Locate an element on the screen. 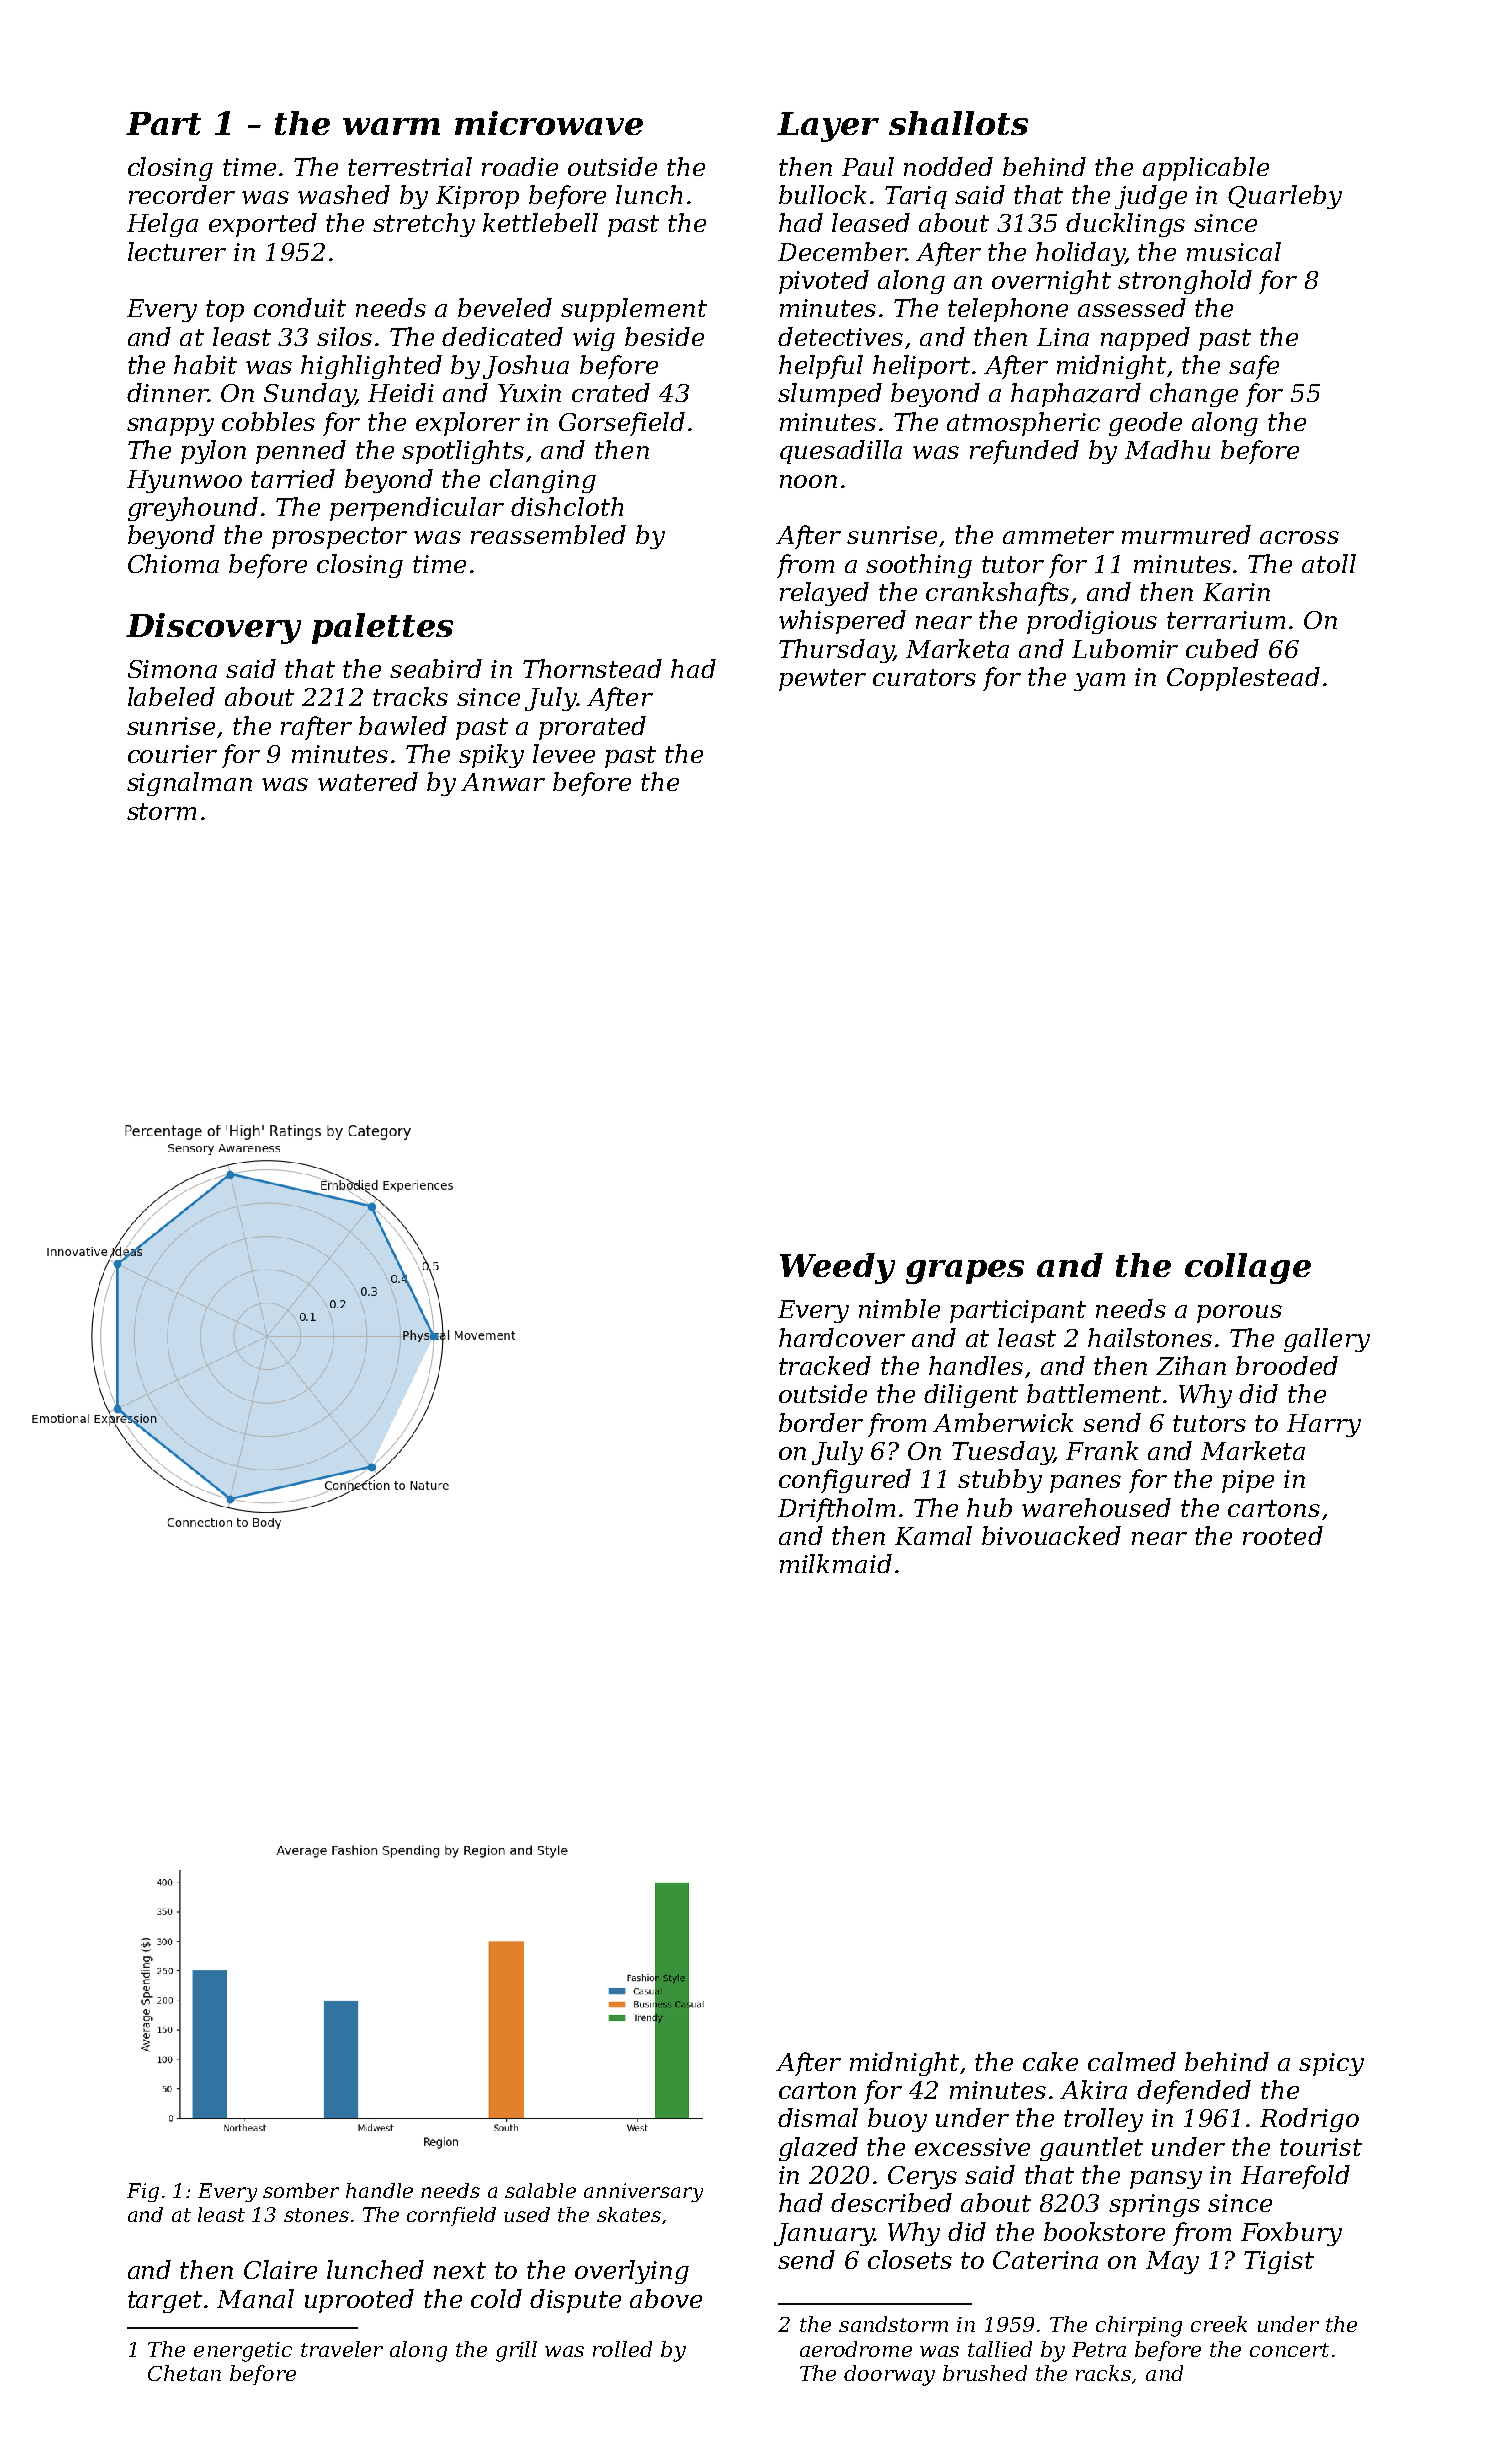 The image size is (1496, 2464). anniversary is located at coordinates (643, 2192).
